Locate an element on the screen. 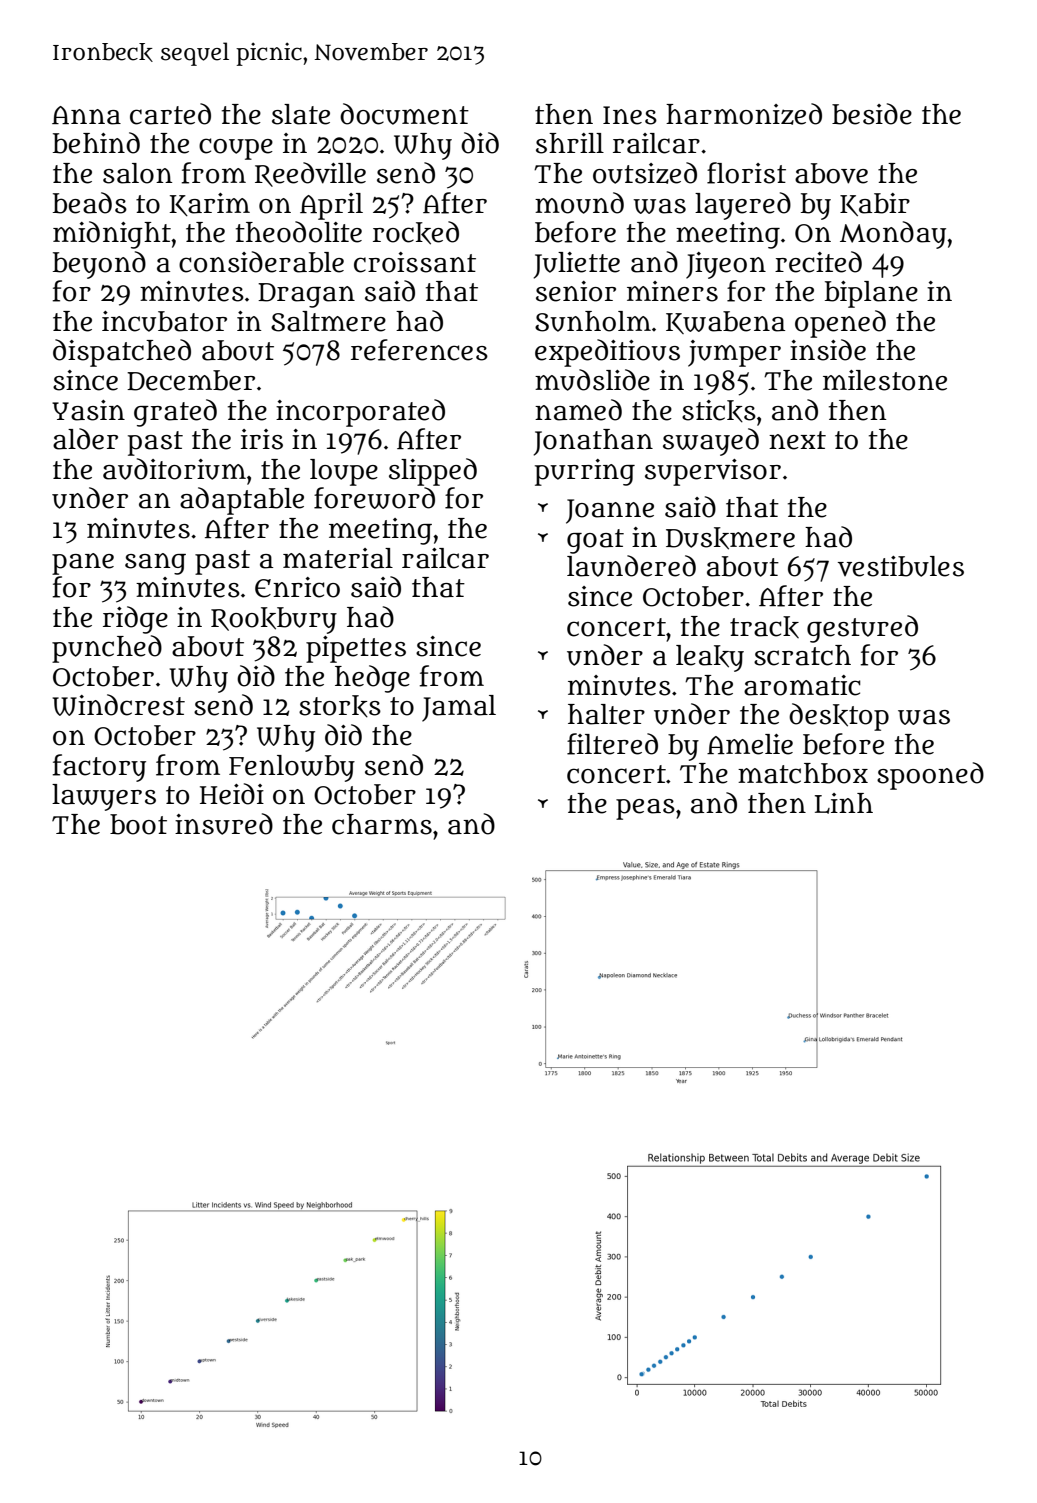 The image size is (1037, 1503). document is located at coordinates (404, 114).
